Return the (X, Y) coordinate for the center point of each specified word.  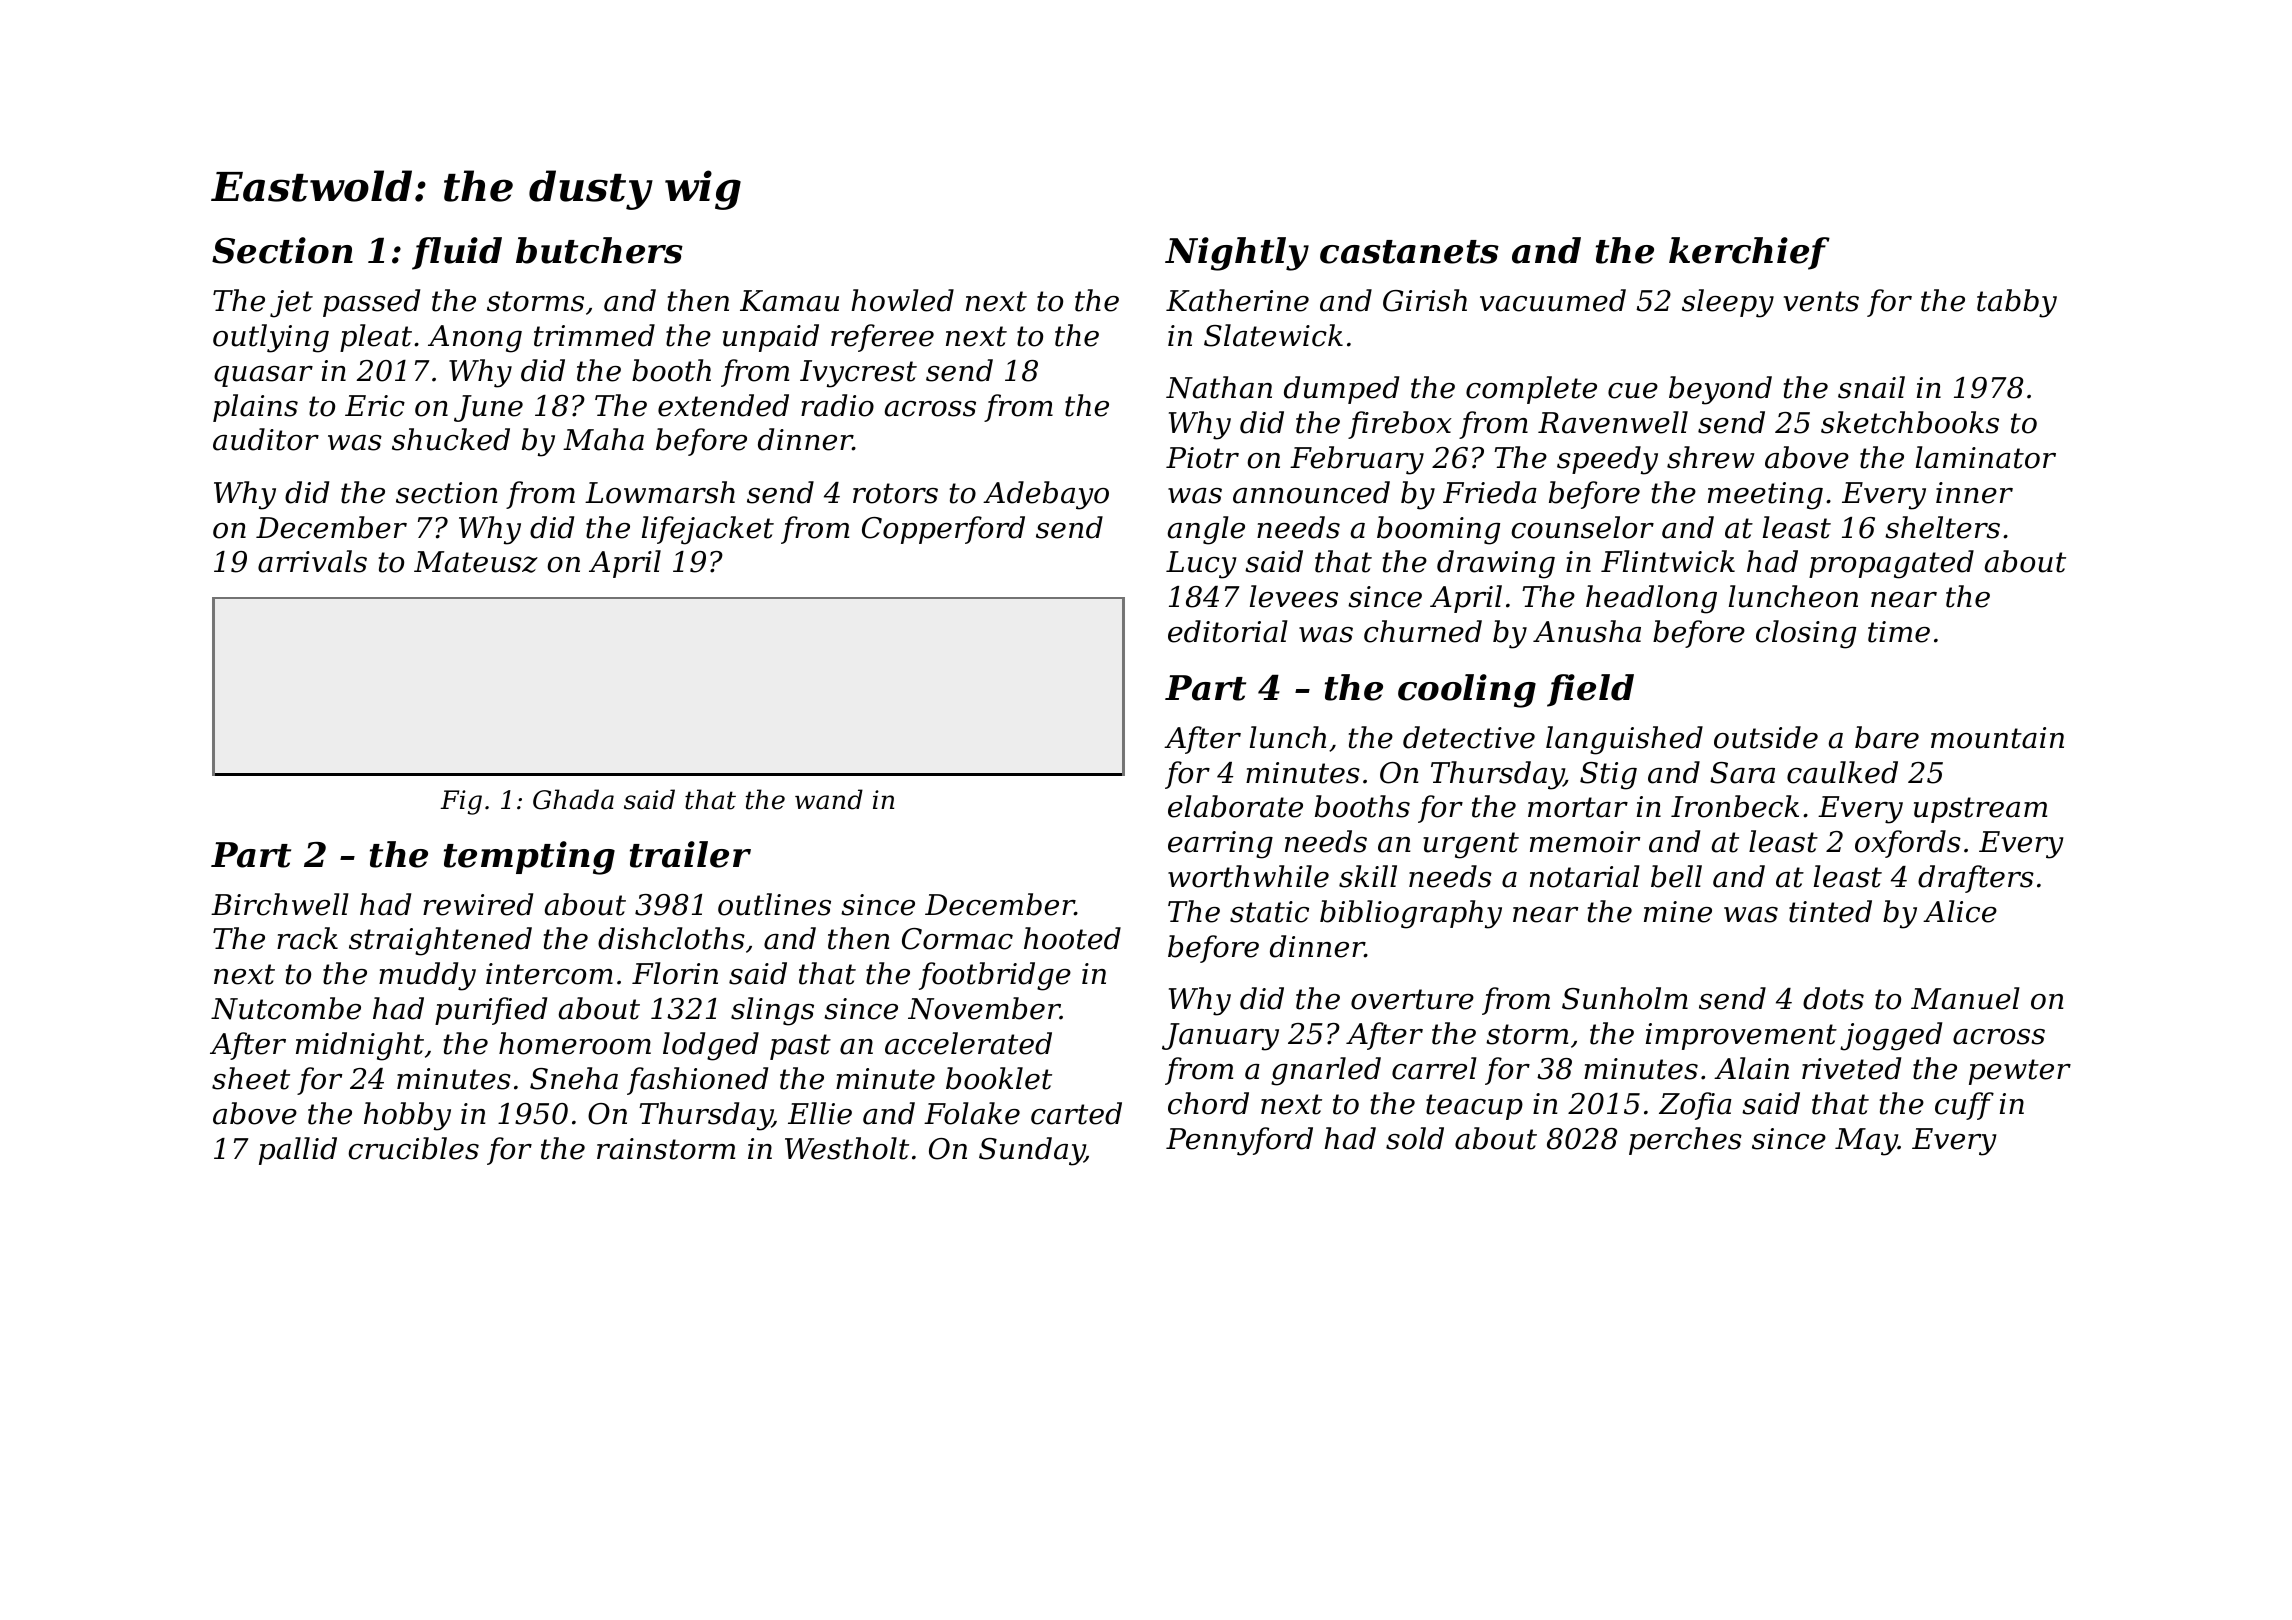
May (1866, 1142)
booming (1438, 530)
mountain (1997, 738)
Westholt (847, 1148)
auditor (266, 439)
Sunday (1032, 1151)
